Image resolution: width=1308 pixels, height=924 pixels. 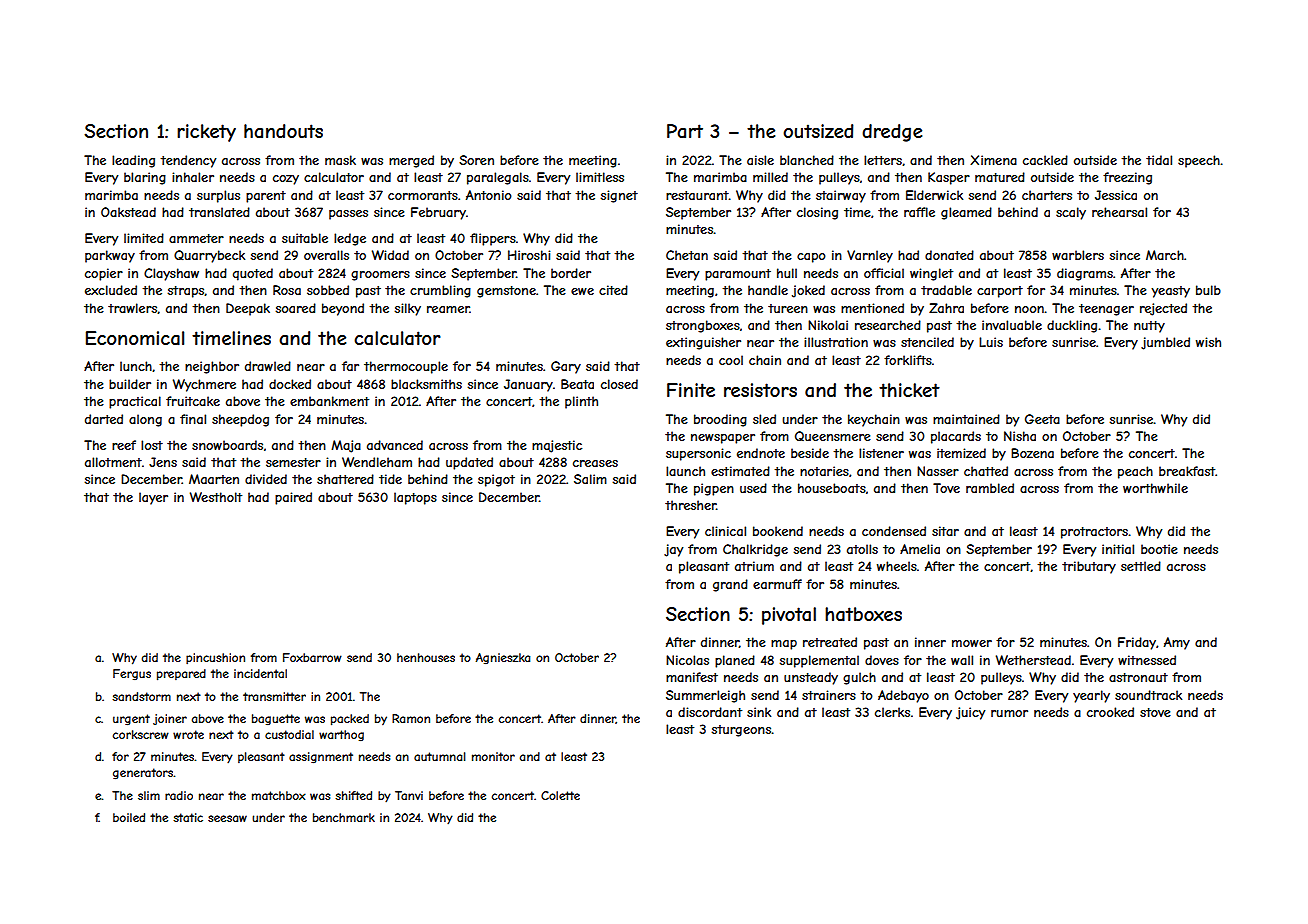 What do you see at coordinates (1159, 549) in the screenshot?
I see `bootie` at bounding box center [1159, 549].
